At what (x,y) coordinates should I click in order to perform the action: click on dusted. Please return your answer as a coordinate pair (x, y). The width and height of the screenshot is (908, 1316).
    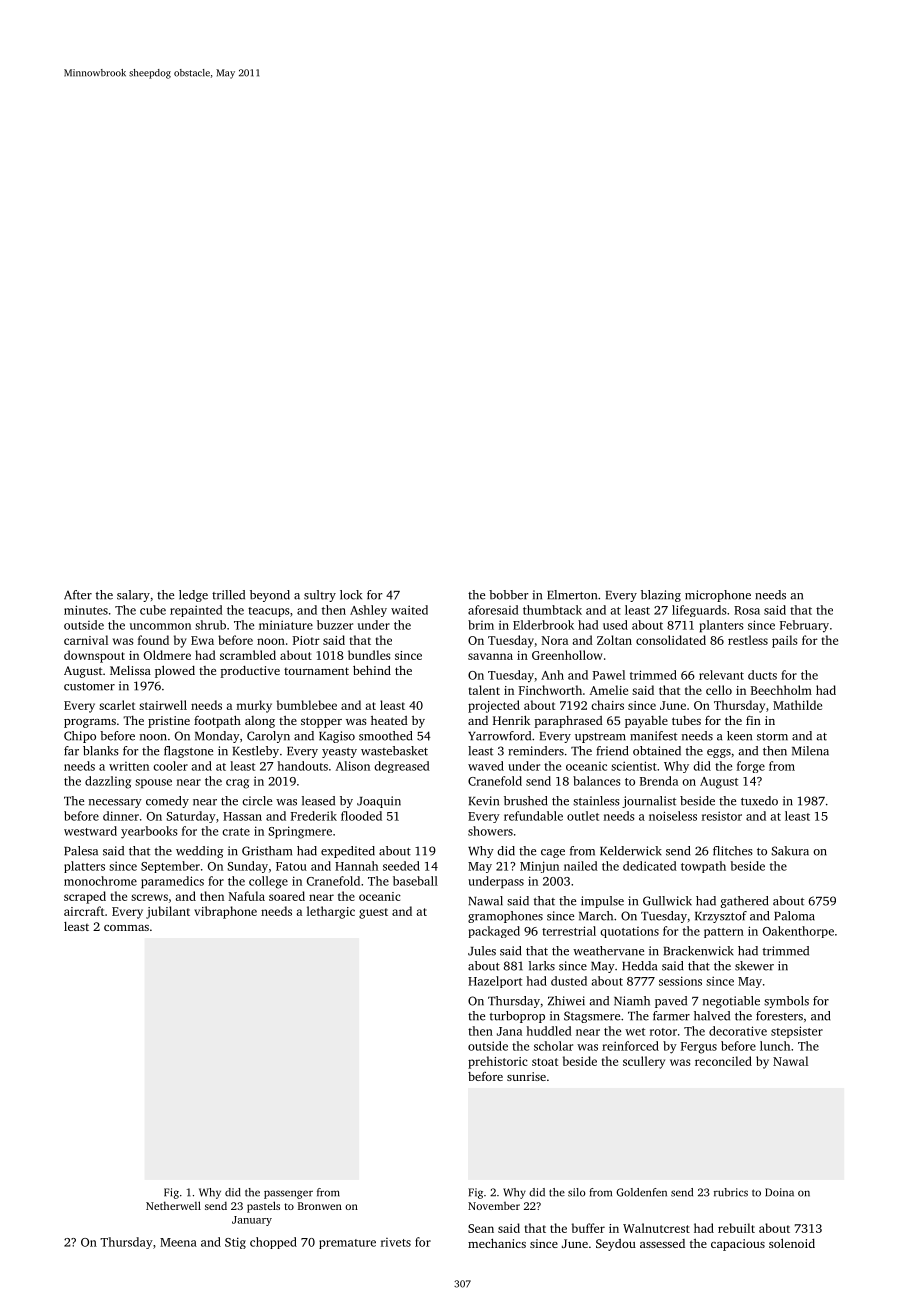
    Looking at the image, I should click on (569, 981).
